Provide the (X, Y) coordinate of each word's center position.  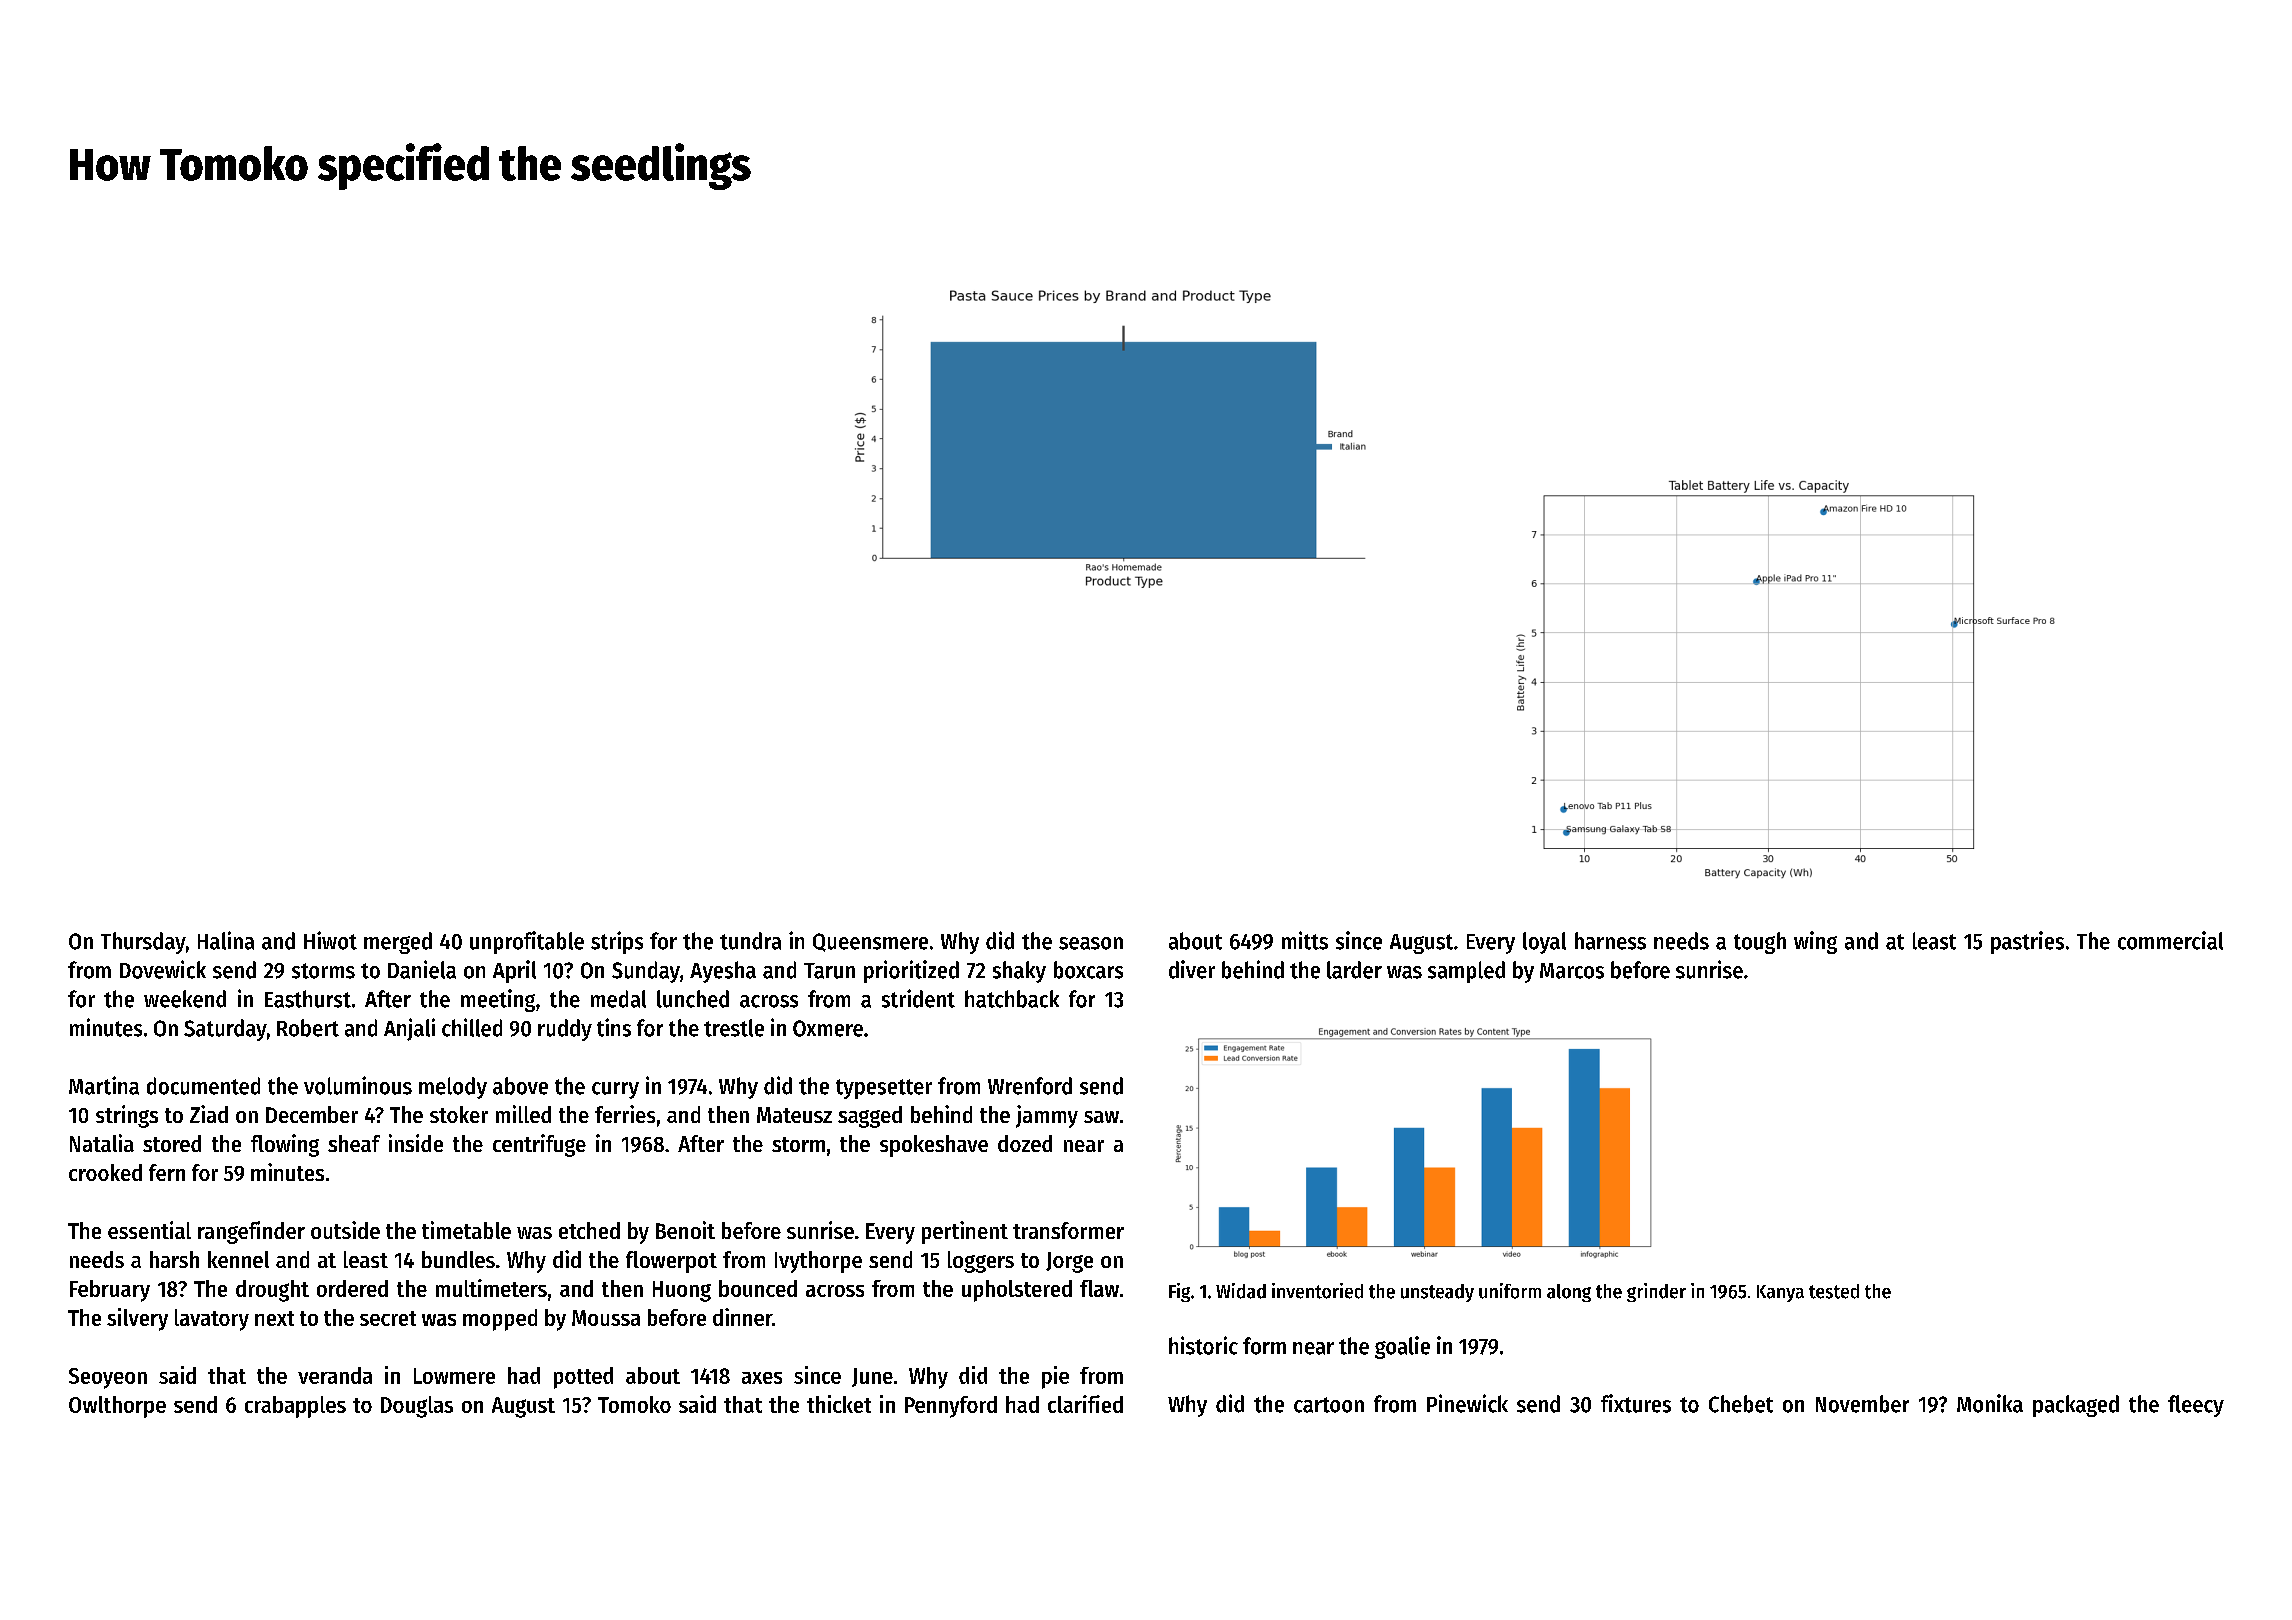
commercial (2170, 940)
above (520, 1086)
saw (1101, 1117)
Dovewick (163, 969)
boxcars (1088, 970)
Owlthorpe (117, 1407)
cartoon (1329, 1405)
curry (615, 1090)
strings (127, 1116)
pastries (2027, 942)
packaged (2076, 1406)
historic (1203, 1345)
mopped (500, 1320)
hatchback (1012, 999)
